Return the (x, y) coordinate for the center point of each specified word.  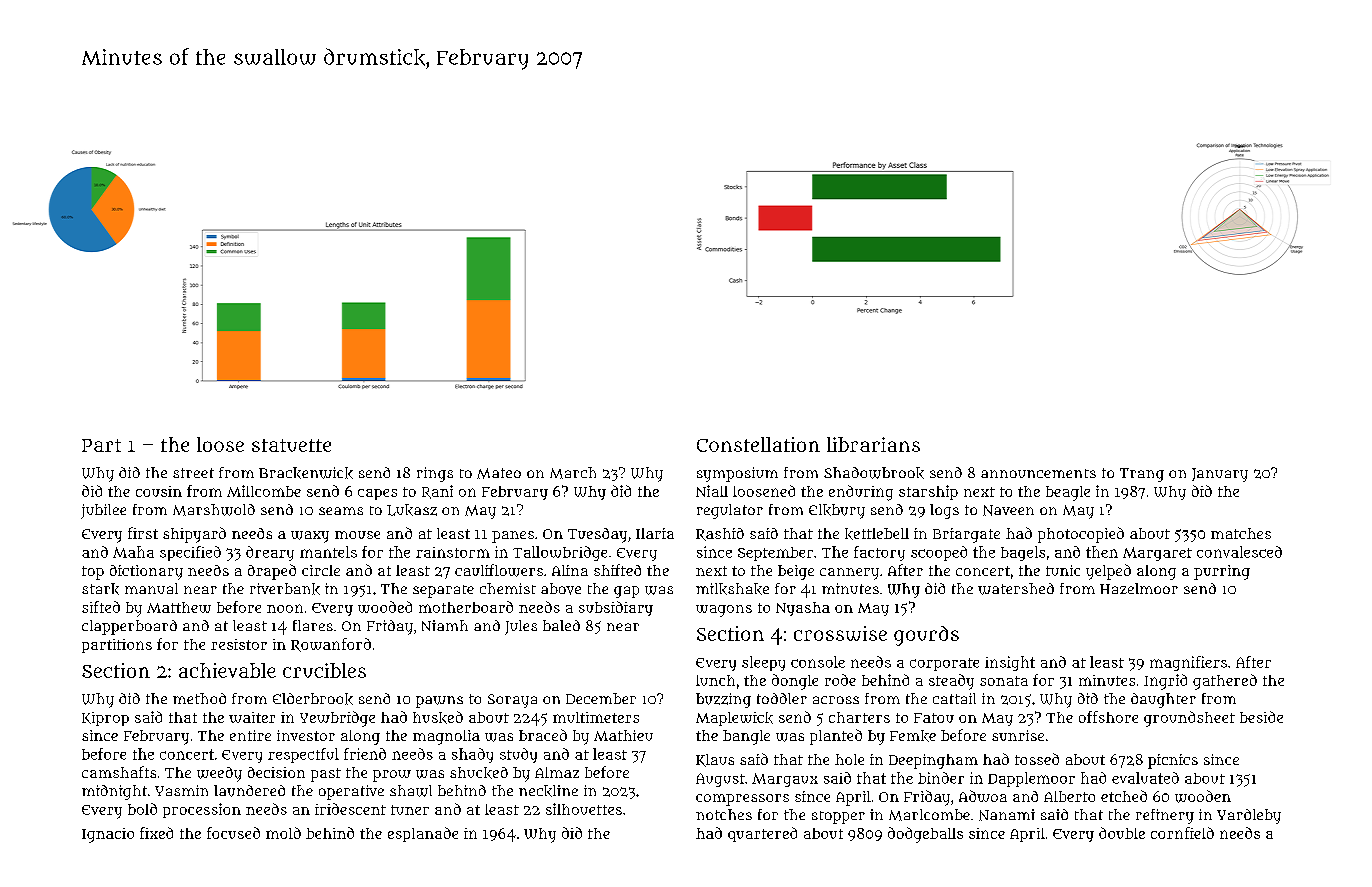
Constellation (758, 444)
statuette (291, 445)
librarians (873, 444)
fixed (156, 833)
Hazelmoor (1139, 588)
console (818, 662)
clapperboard (129, 627)
